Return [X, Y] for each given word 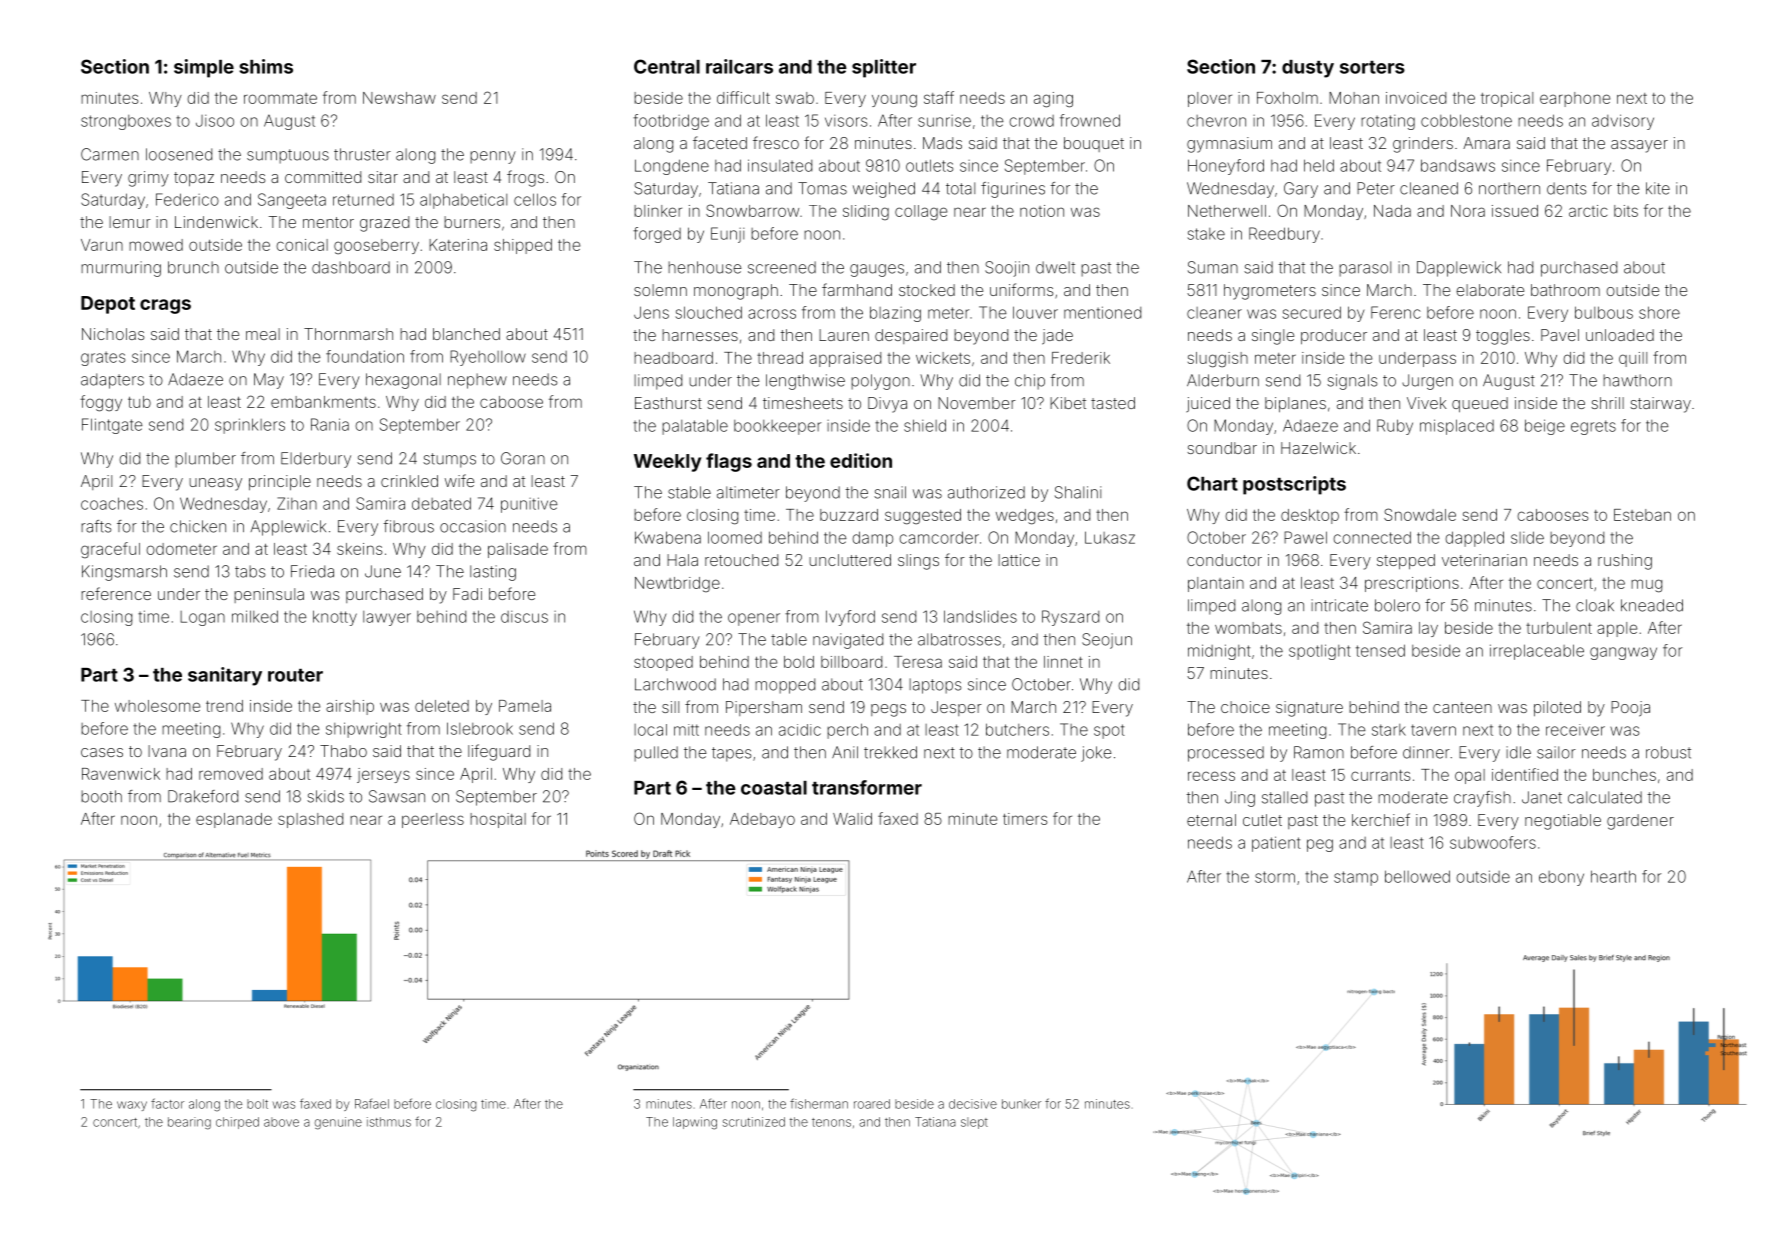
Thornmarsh [348, 334]
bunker [1021, 1104]
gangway [1623, 653]
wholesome [157, 706]
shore [1659, 312]
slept [974, 1123]
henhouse [704, 267]
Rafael [372, 1103]
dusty [1308, 69]
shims [266, 66]
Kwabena [668, 537]
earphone [1575, 99]
